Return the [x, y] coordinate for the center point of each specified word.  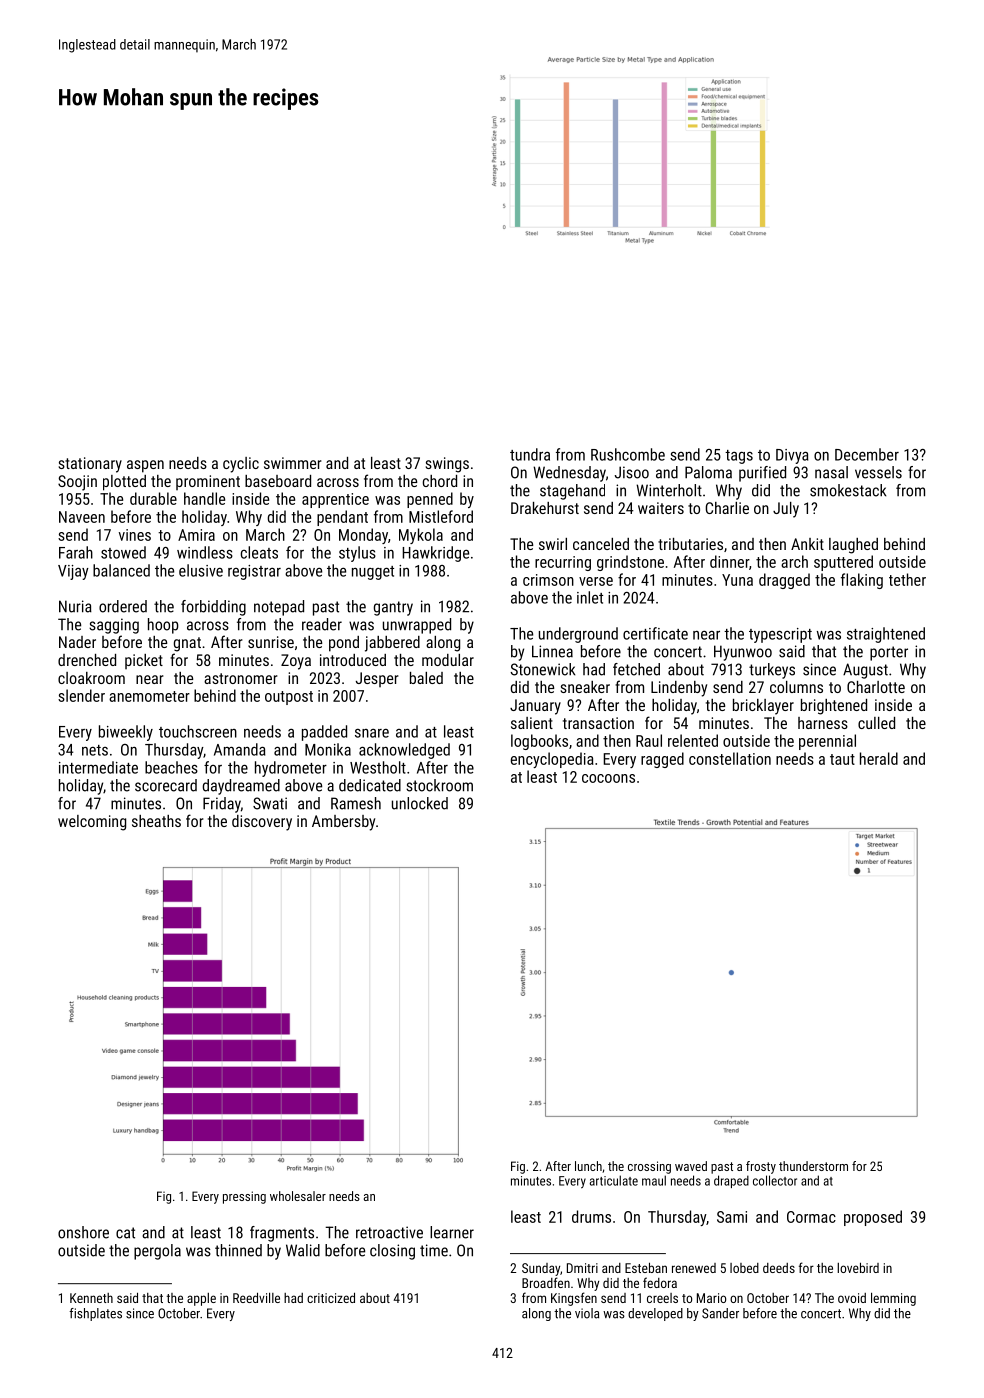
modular [448, 660]
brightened [834, 707]
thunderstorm [813, 1166]
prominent [208, 482]
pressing [244, 1197]
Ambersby [343, 823]
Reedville [256, 1297]
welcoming [92, 823]
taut [842, 759]
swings [447, 465]
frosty [761, 1167]
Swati [270, 803]
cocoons [608, 778]
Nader [77, 642]
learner [452, 1232]
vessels [878, 472]
